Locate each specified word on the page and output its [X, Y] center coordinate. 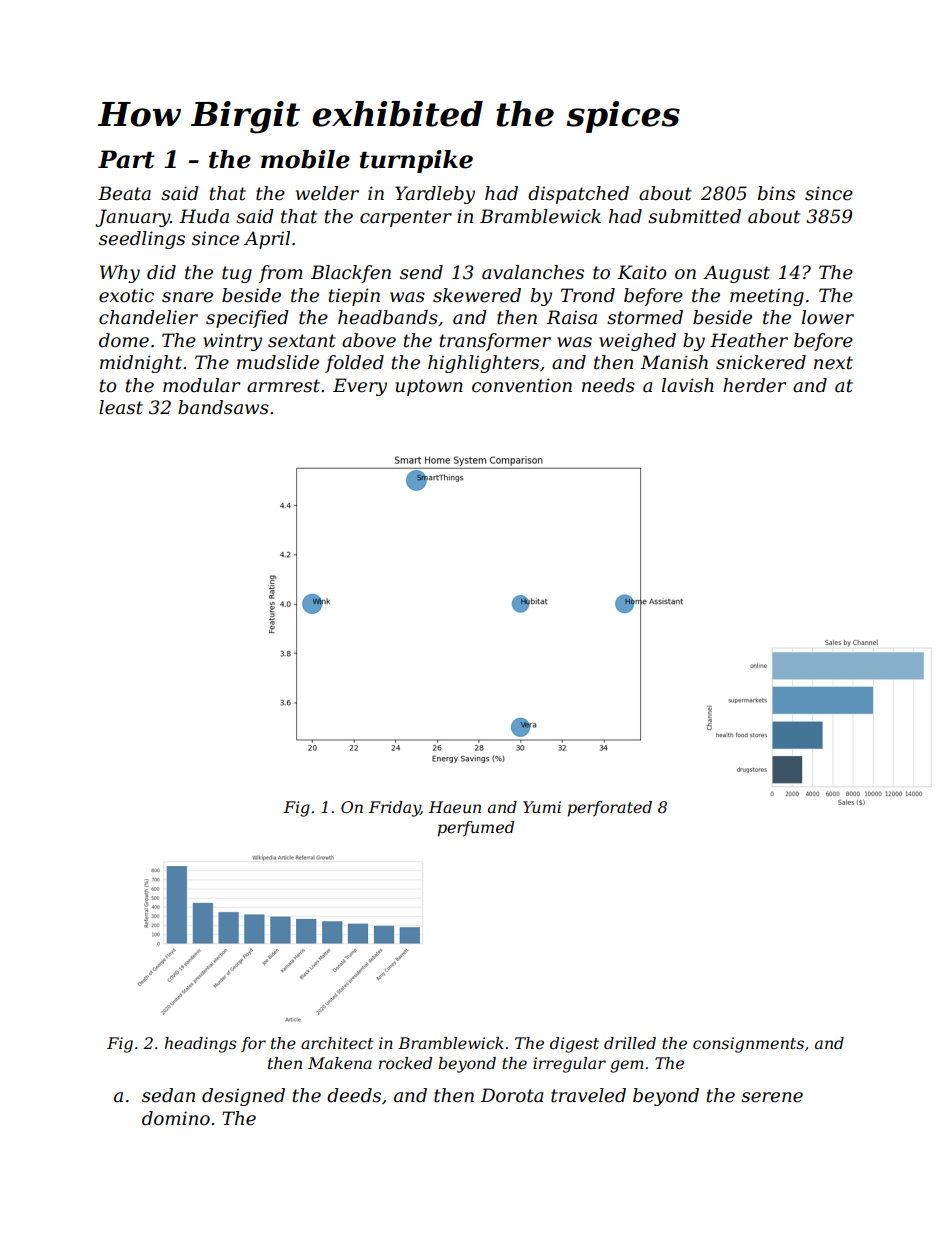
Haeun [455, 807]
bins [776, 193]
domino [176, 1118]
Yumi [542, 807]
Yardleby [435, 195]
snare [187, 297]
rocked [405, 1063]
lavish [688, 385]
